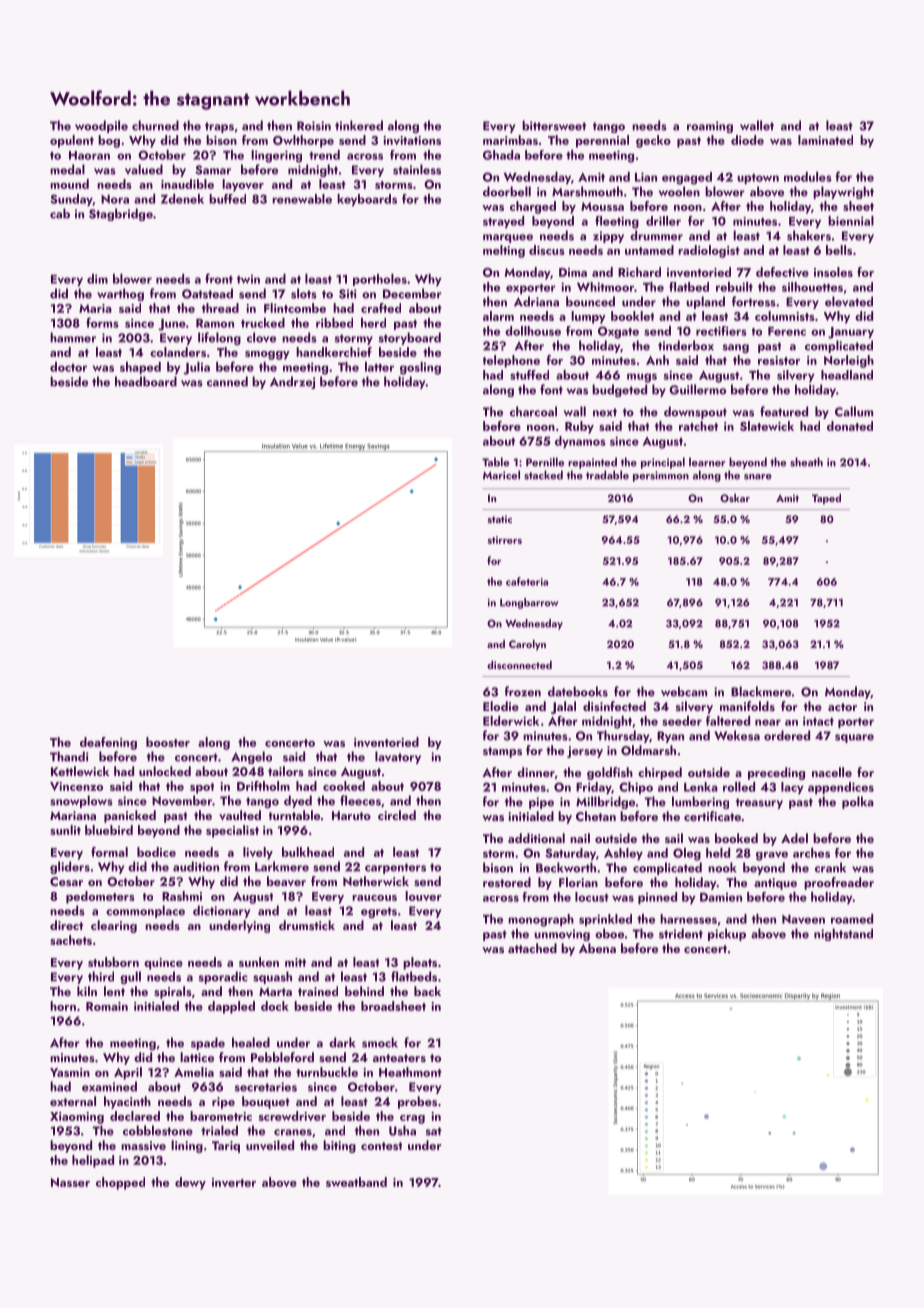  Describe the element at coordinates (851, 221) in the document. I see `biennial` at that location.
